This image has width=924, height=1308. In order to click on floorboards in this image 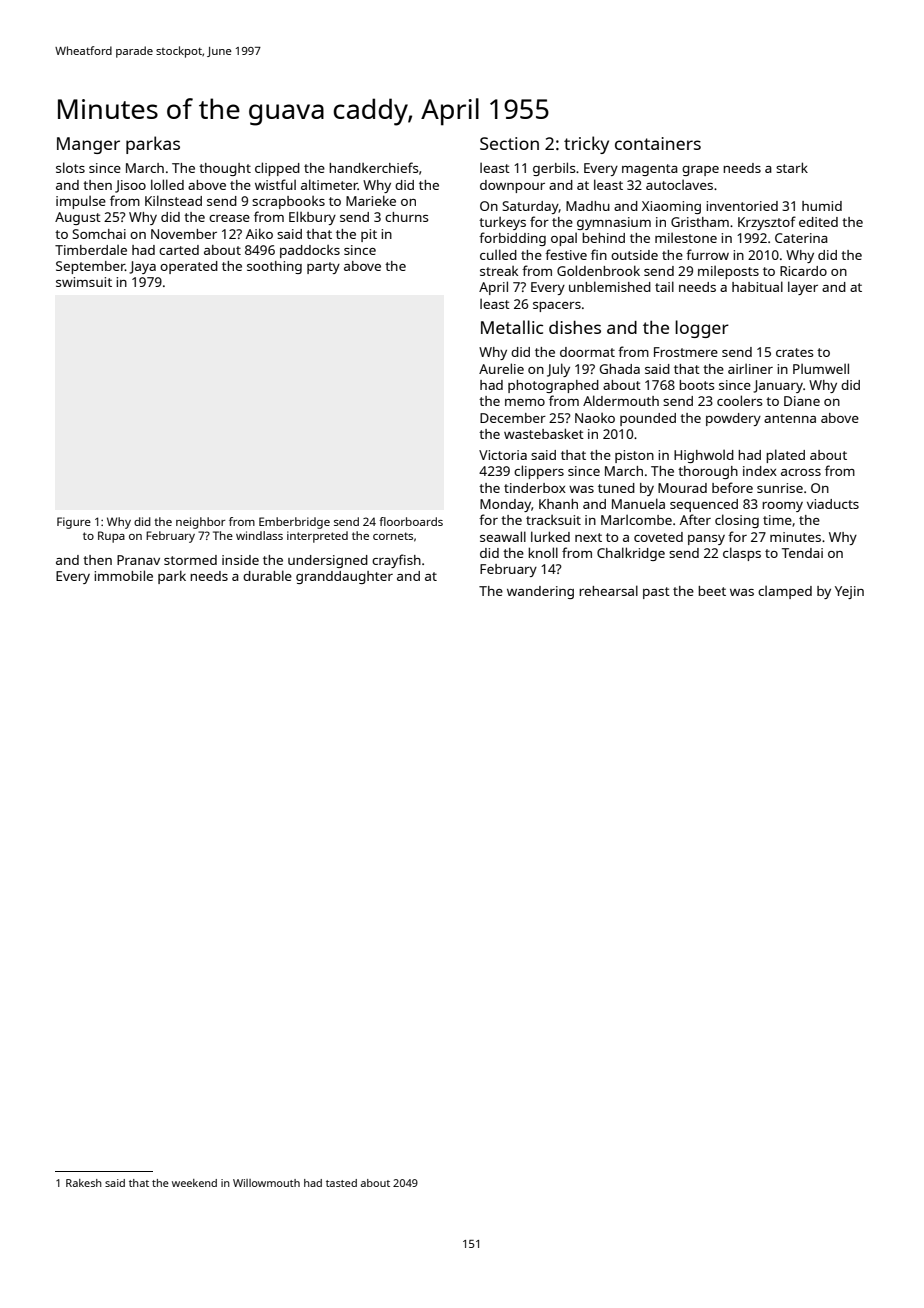, I will do `click(411, 521)`.
